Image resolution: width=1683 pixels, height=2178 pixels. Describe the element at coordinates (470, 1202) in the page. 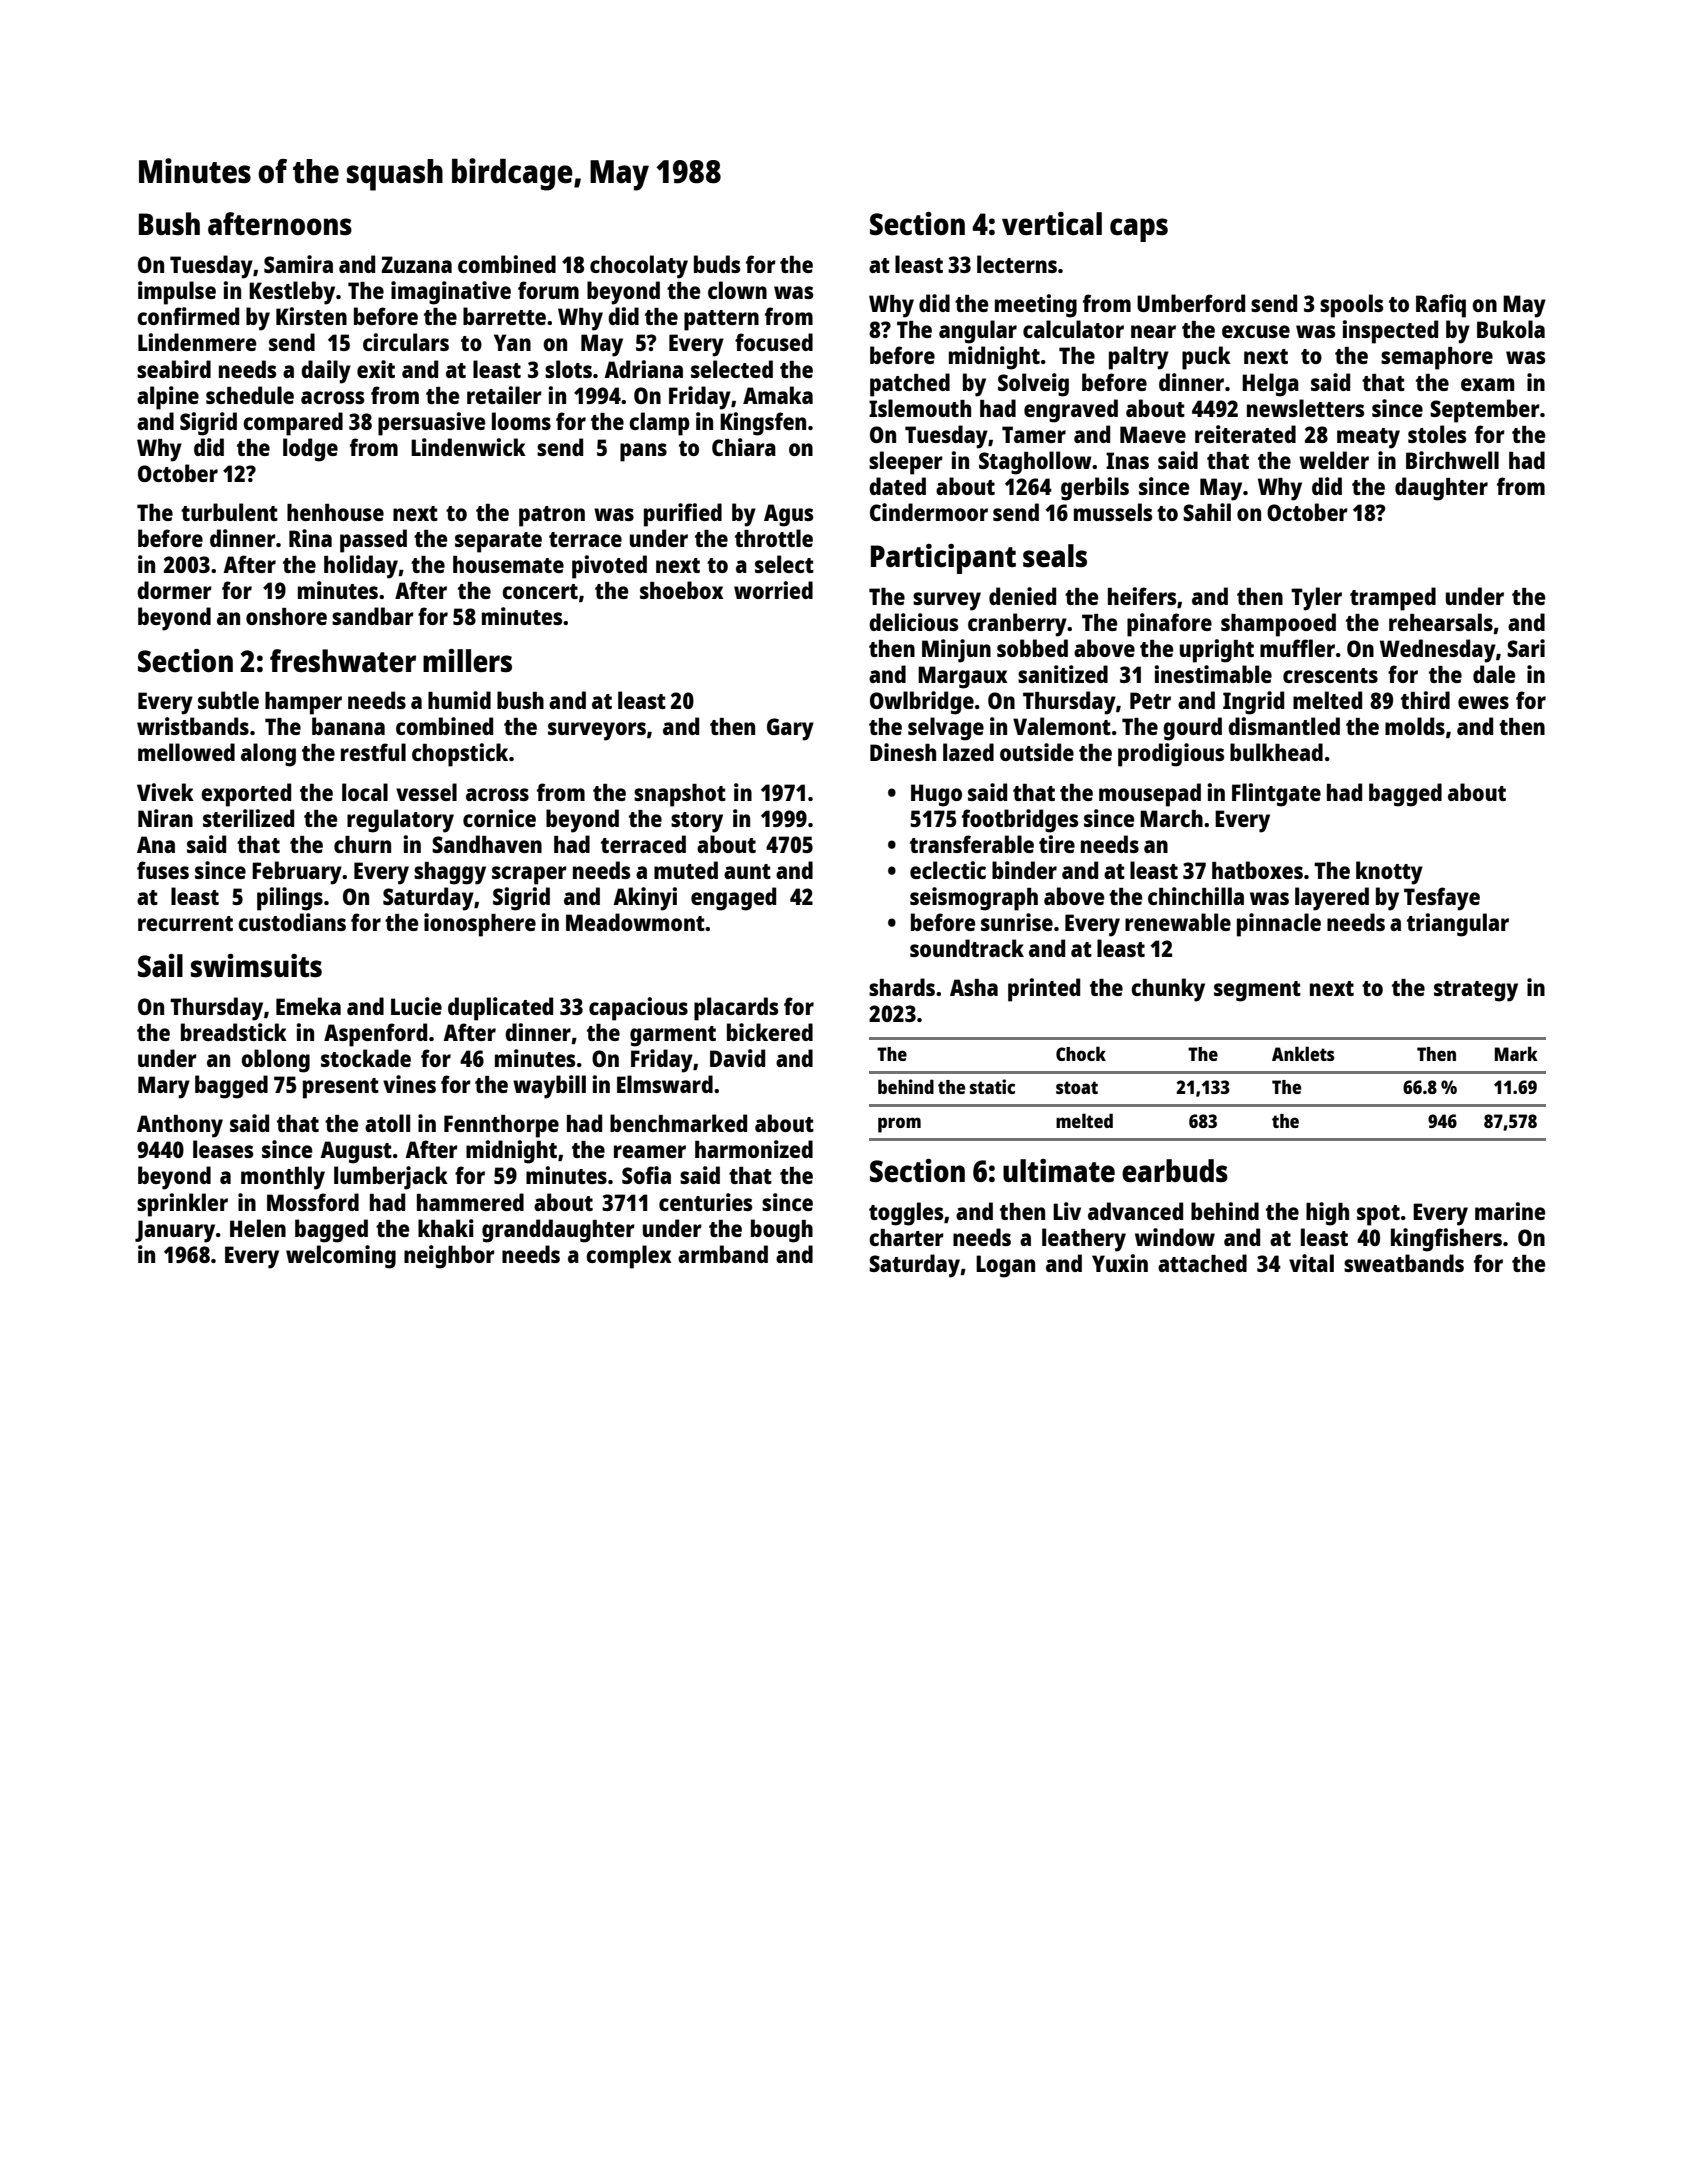

I see `hammered` at that location.
